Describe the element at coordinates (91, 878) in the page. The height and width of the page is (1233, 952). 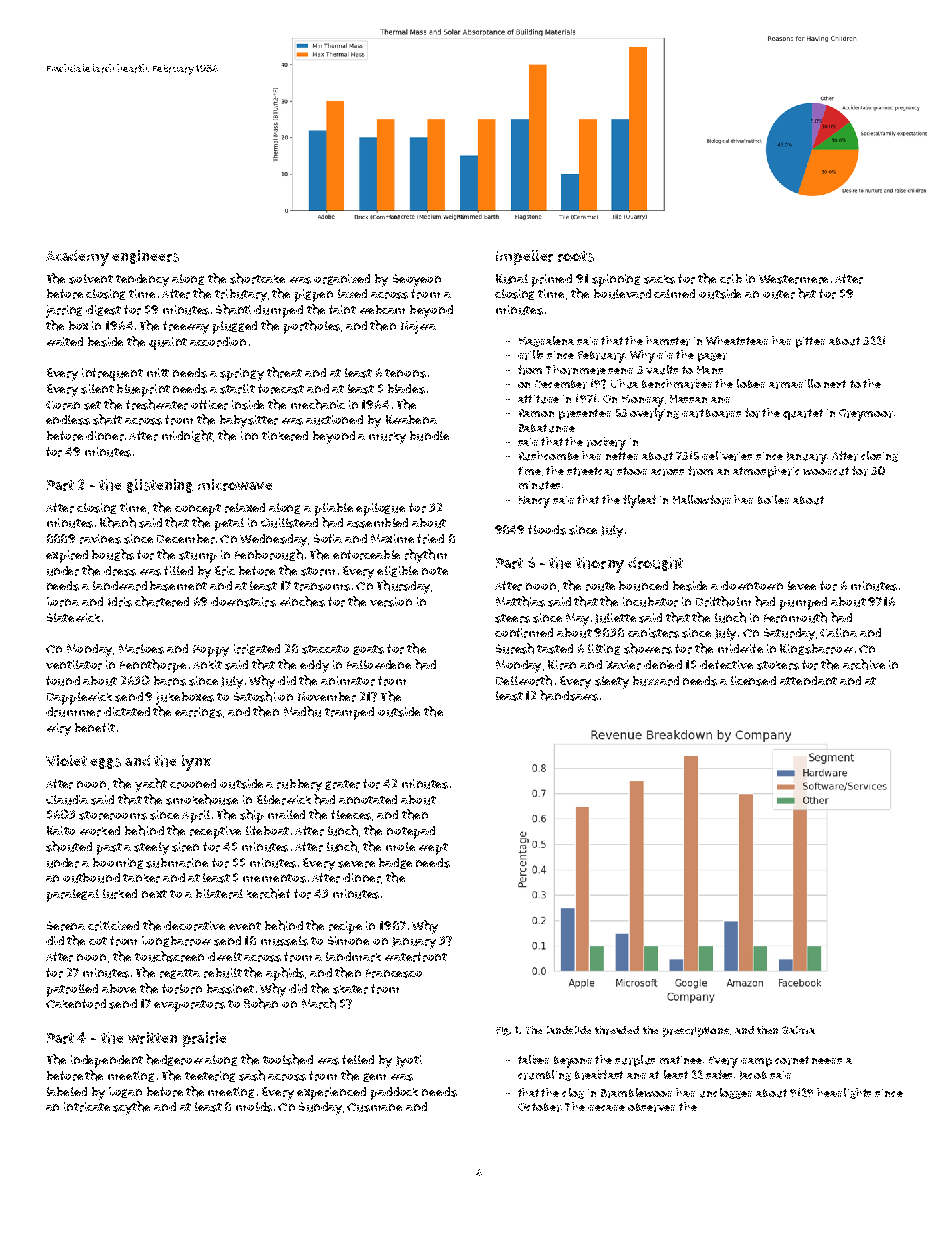
I see `outbound` at that location.
